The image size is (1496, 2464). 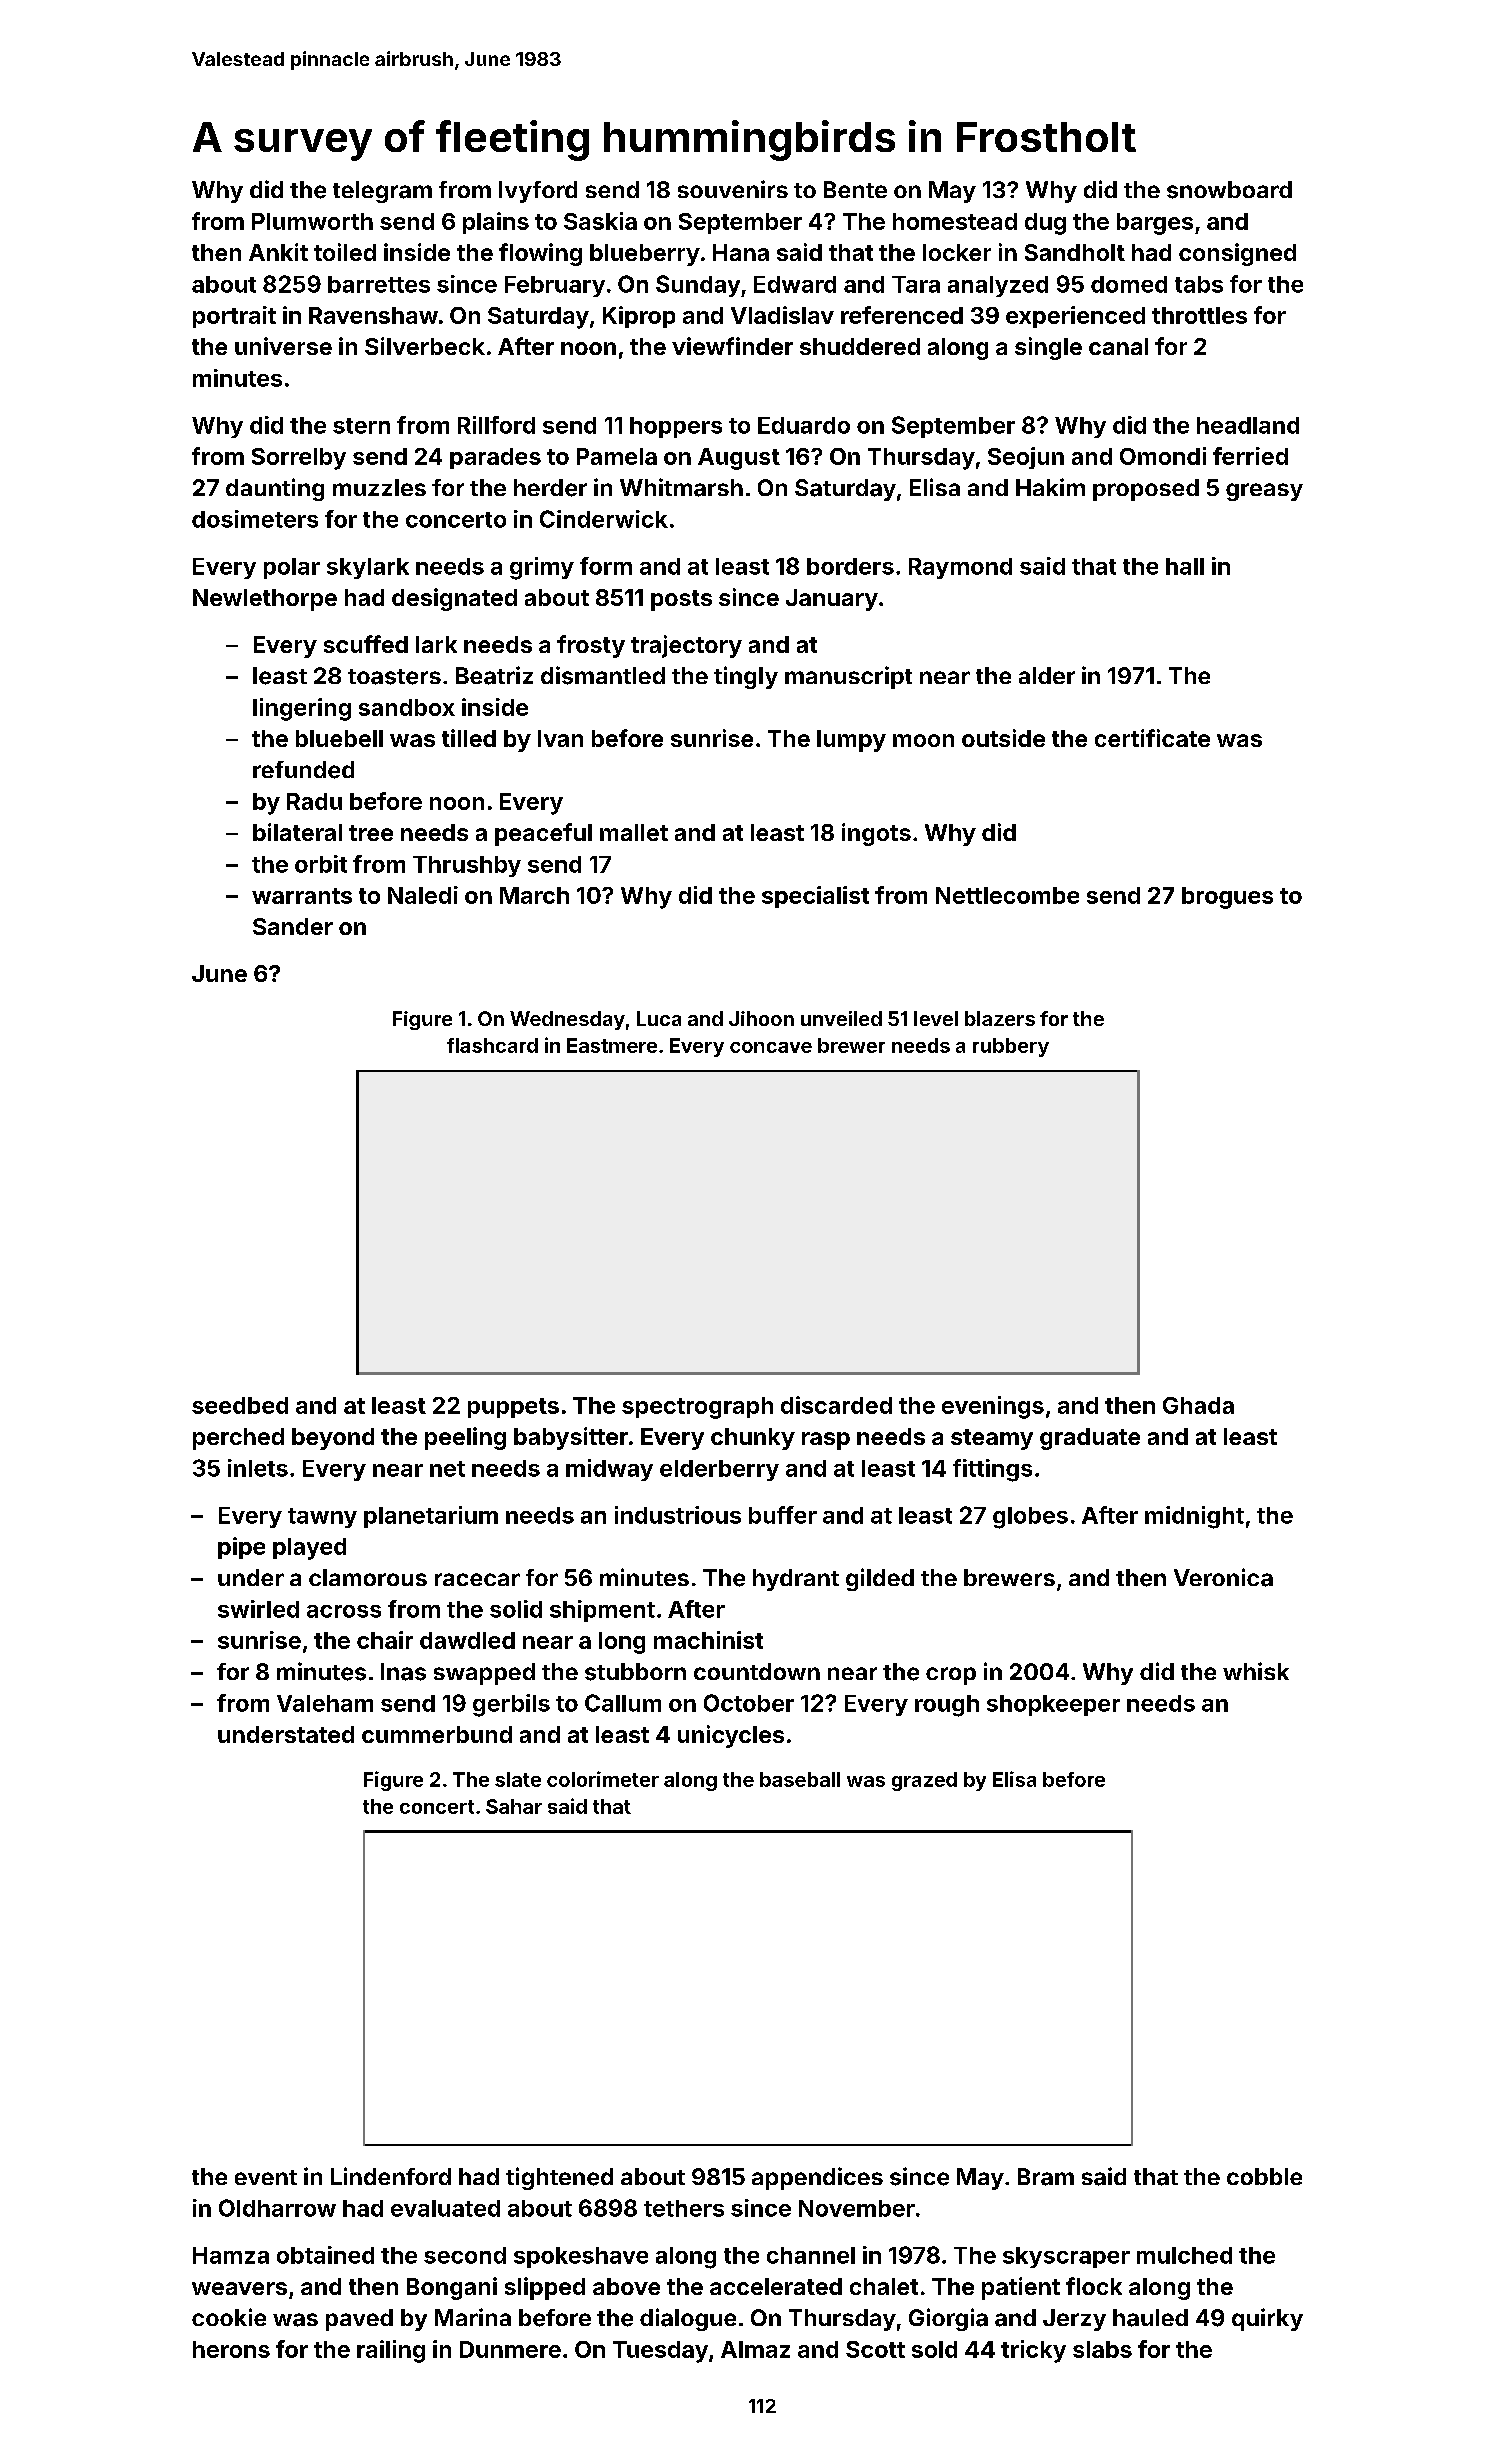 I want to click on spectrograph, so click(x=697, y=1408).
